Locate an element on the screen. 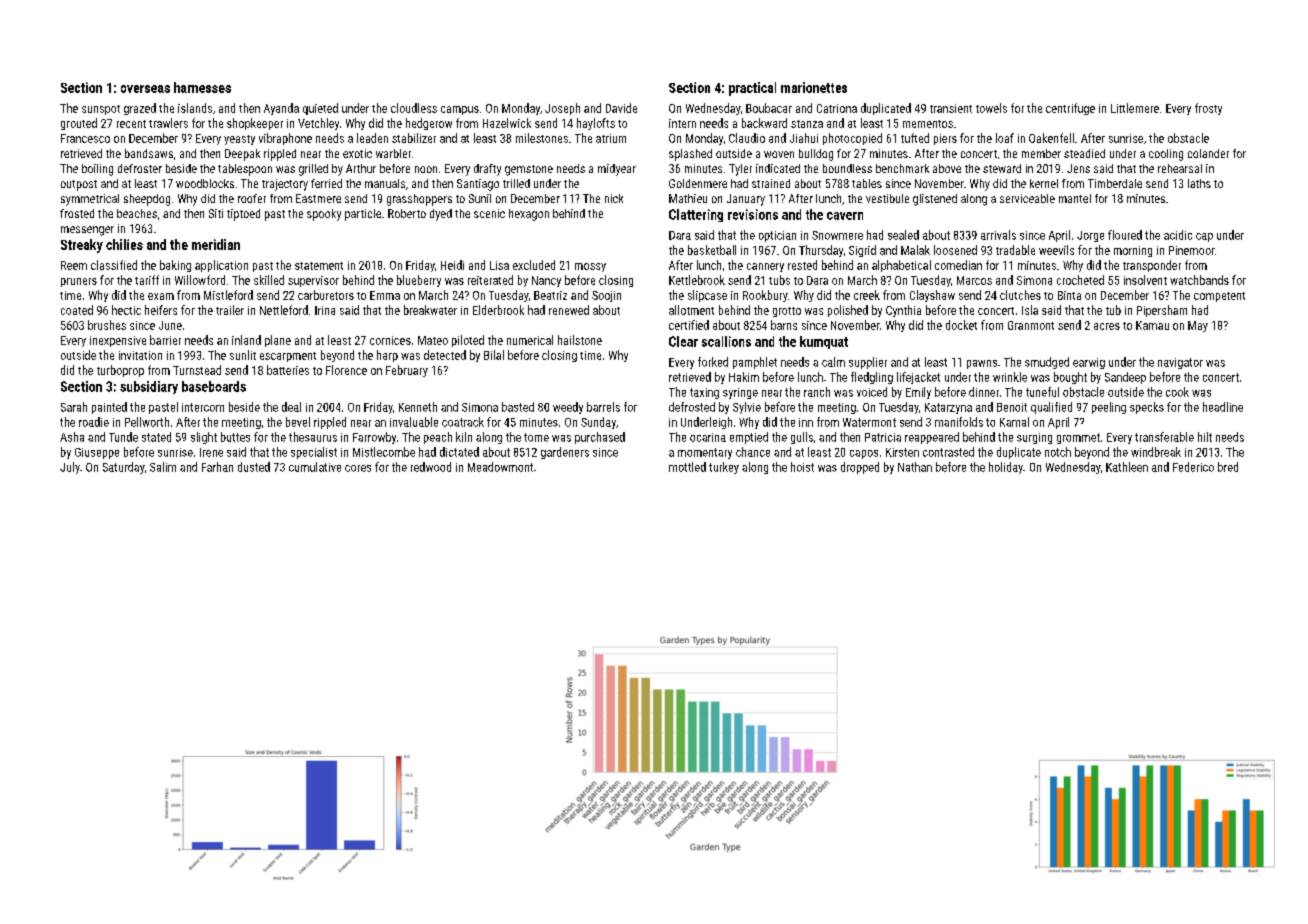 The width and height of the screenshot is (1308, 924). colander is located at coordinates (1208, 153).
